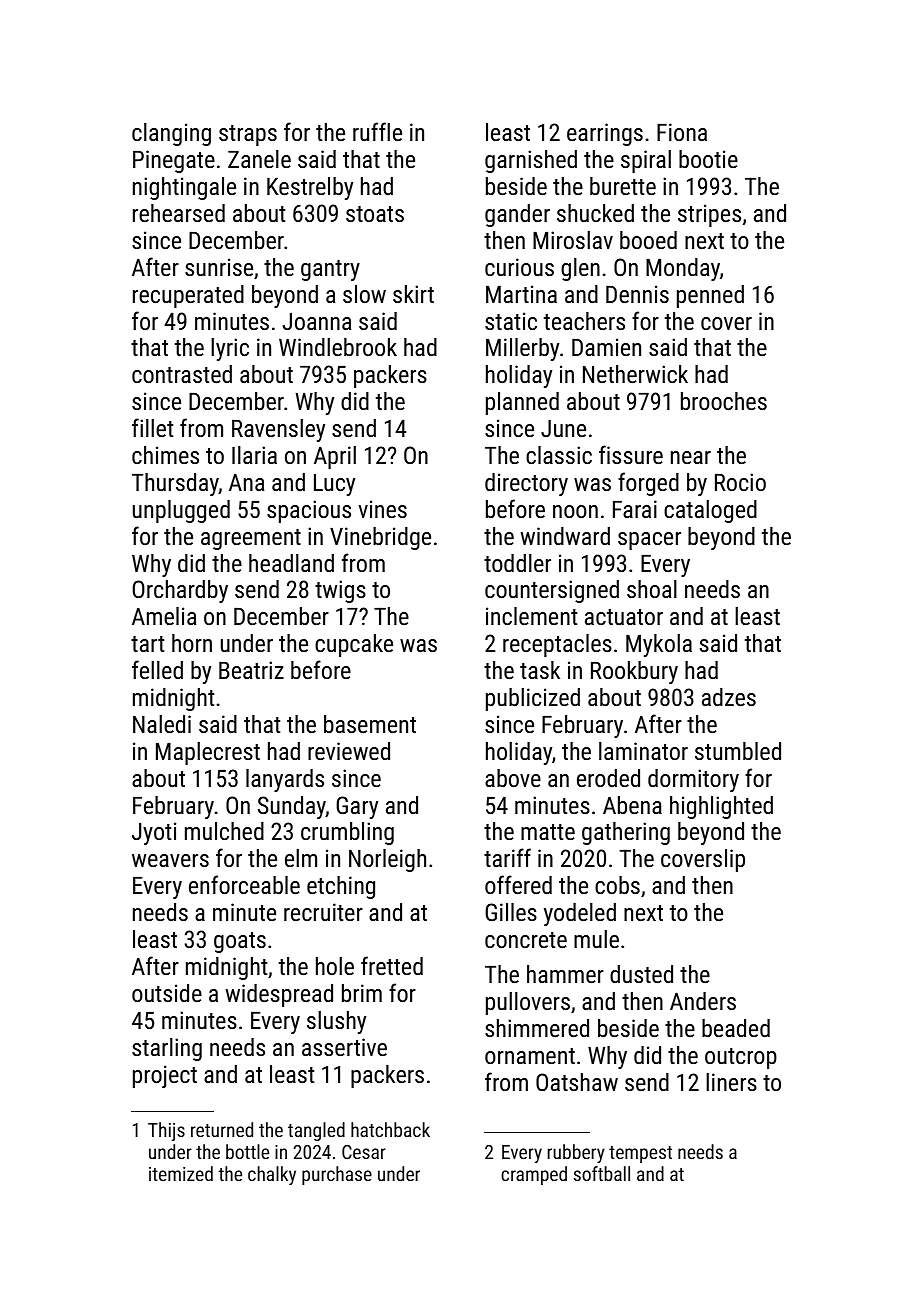 The height and width of the page is (1311, 924). What do you see at coordinates (259, 159) in the page?
I see `Zanele` at bounding box center [259, 159].
